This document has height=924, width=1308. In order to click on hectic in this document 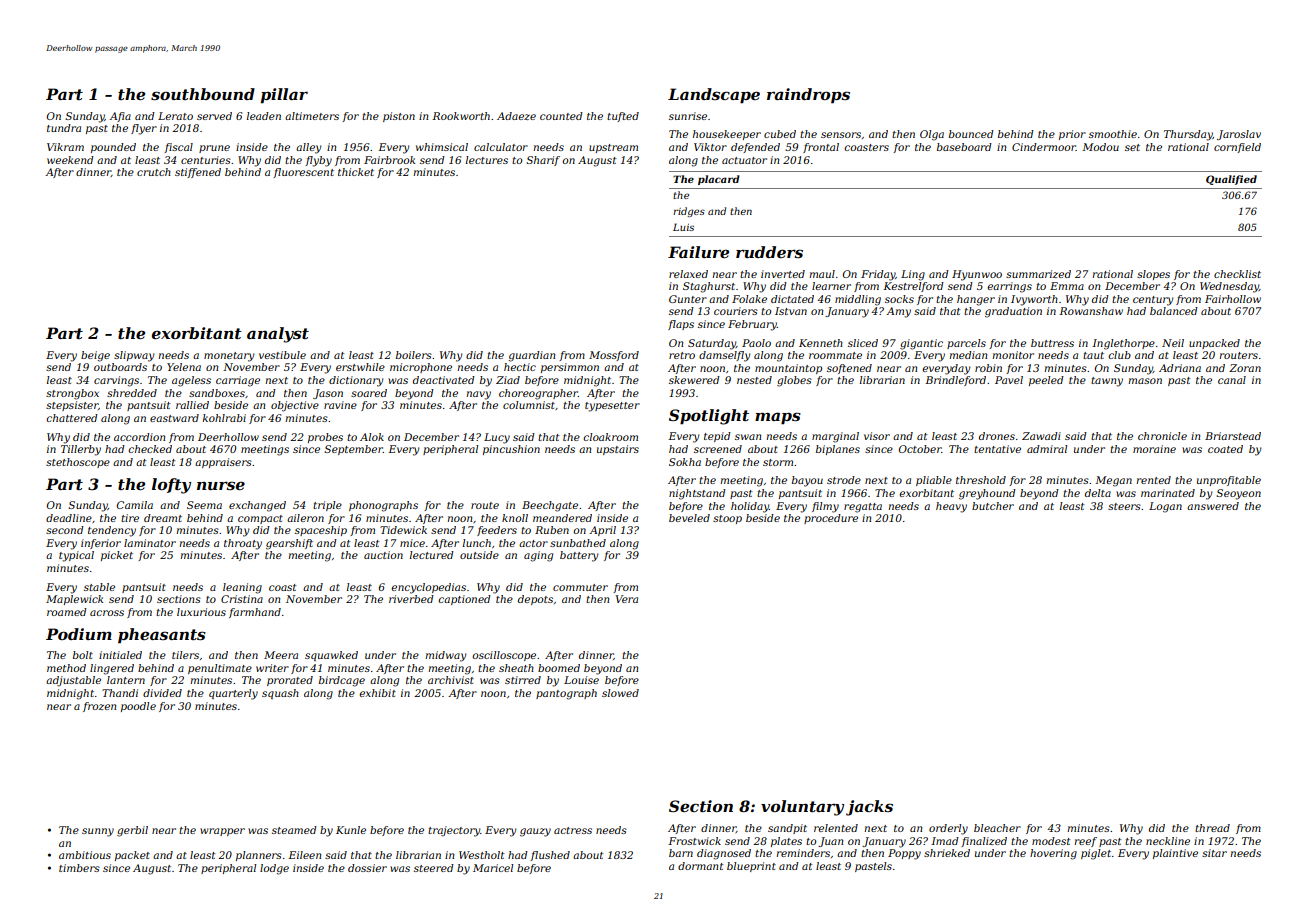, I will do `click(520, 367)`.
